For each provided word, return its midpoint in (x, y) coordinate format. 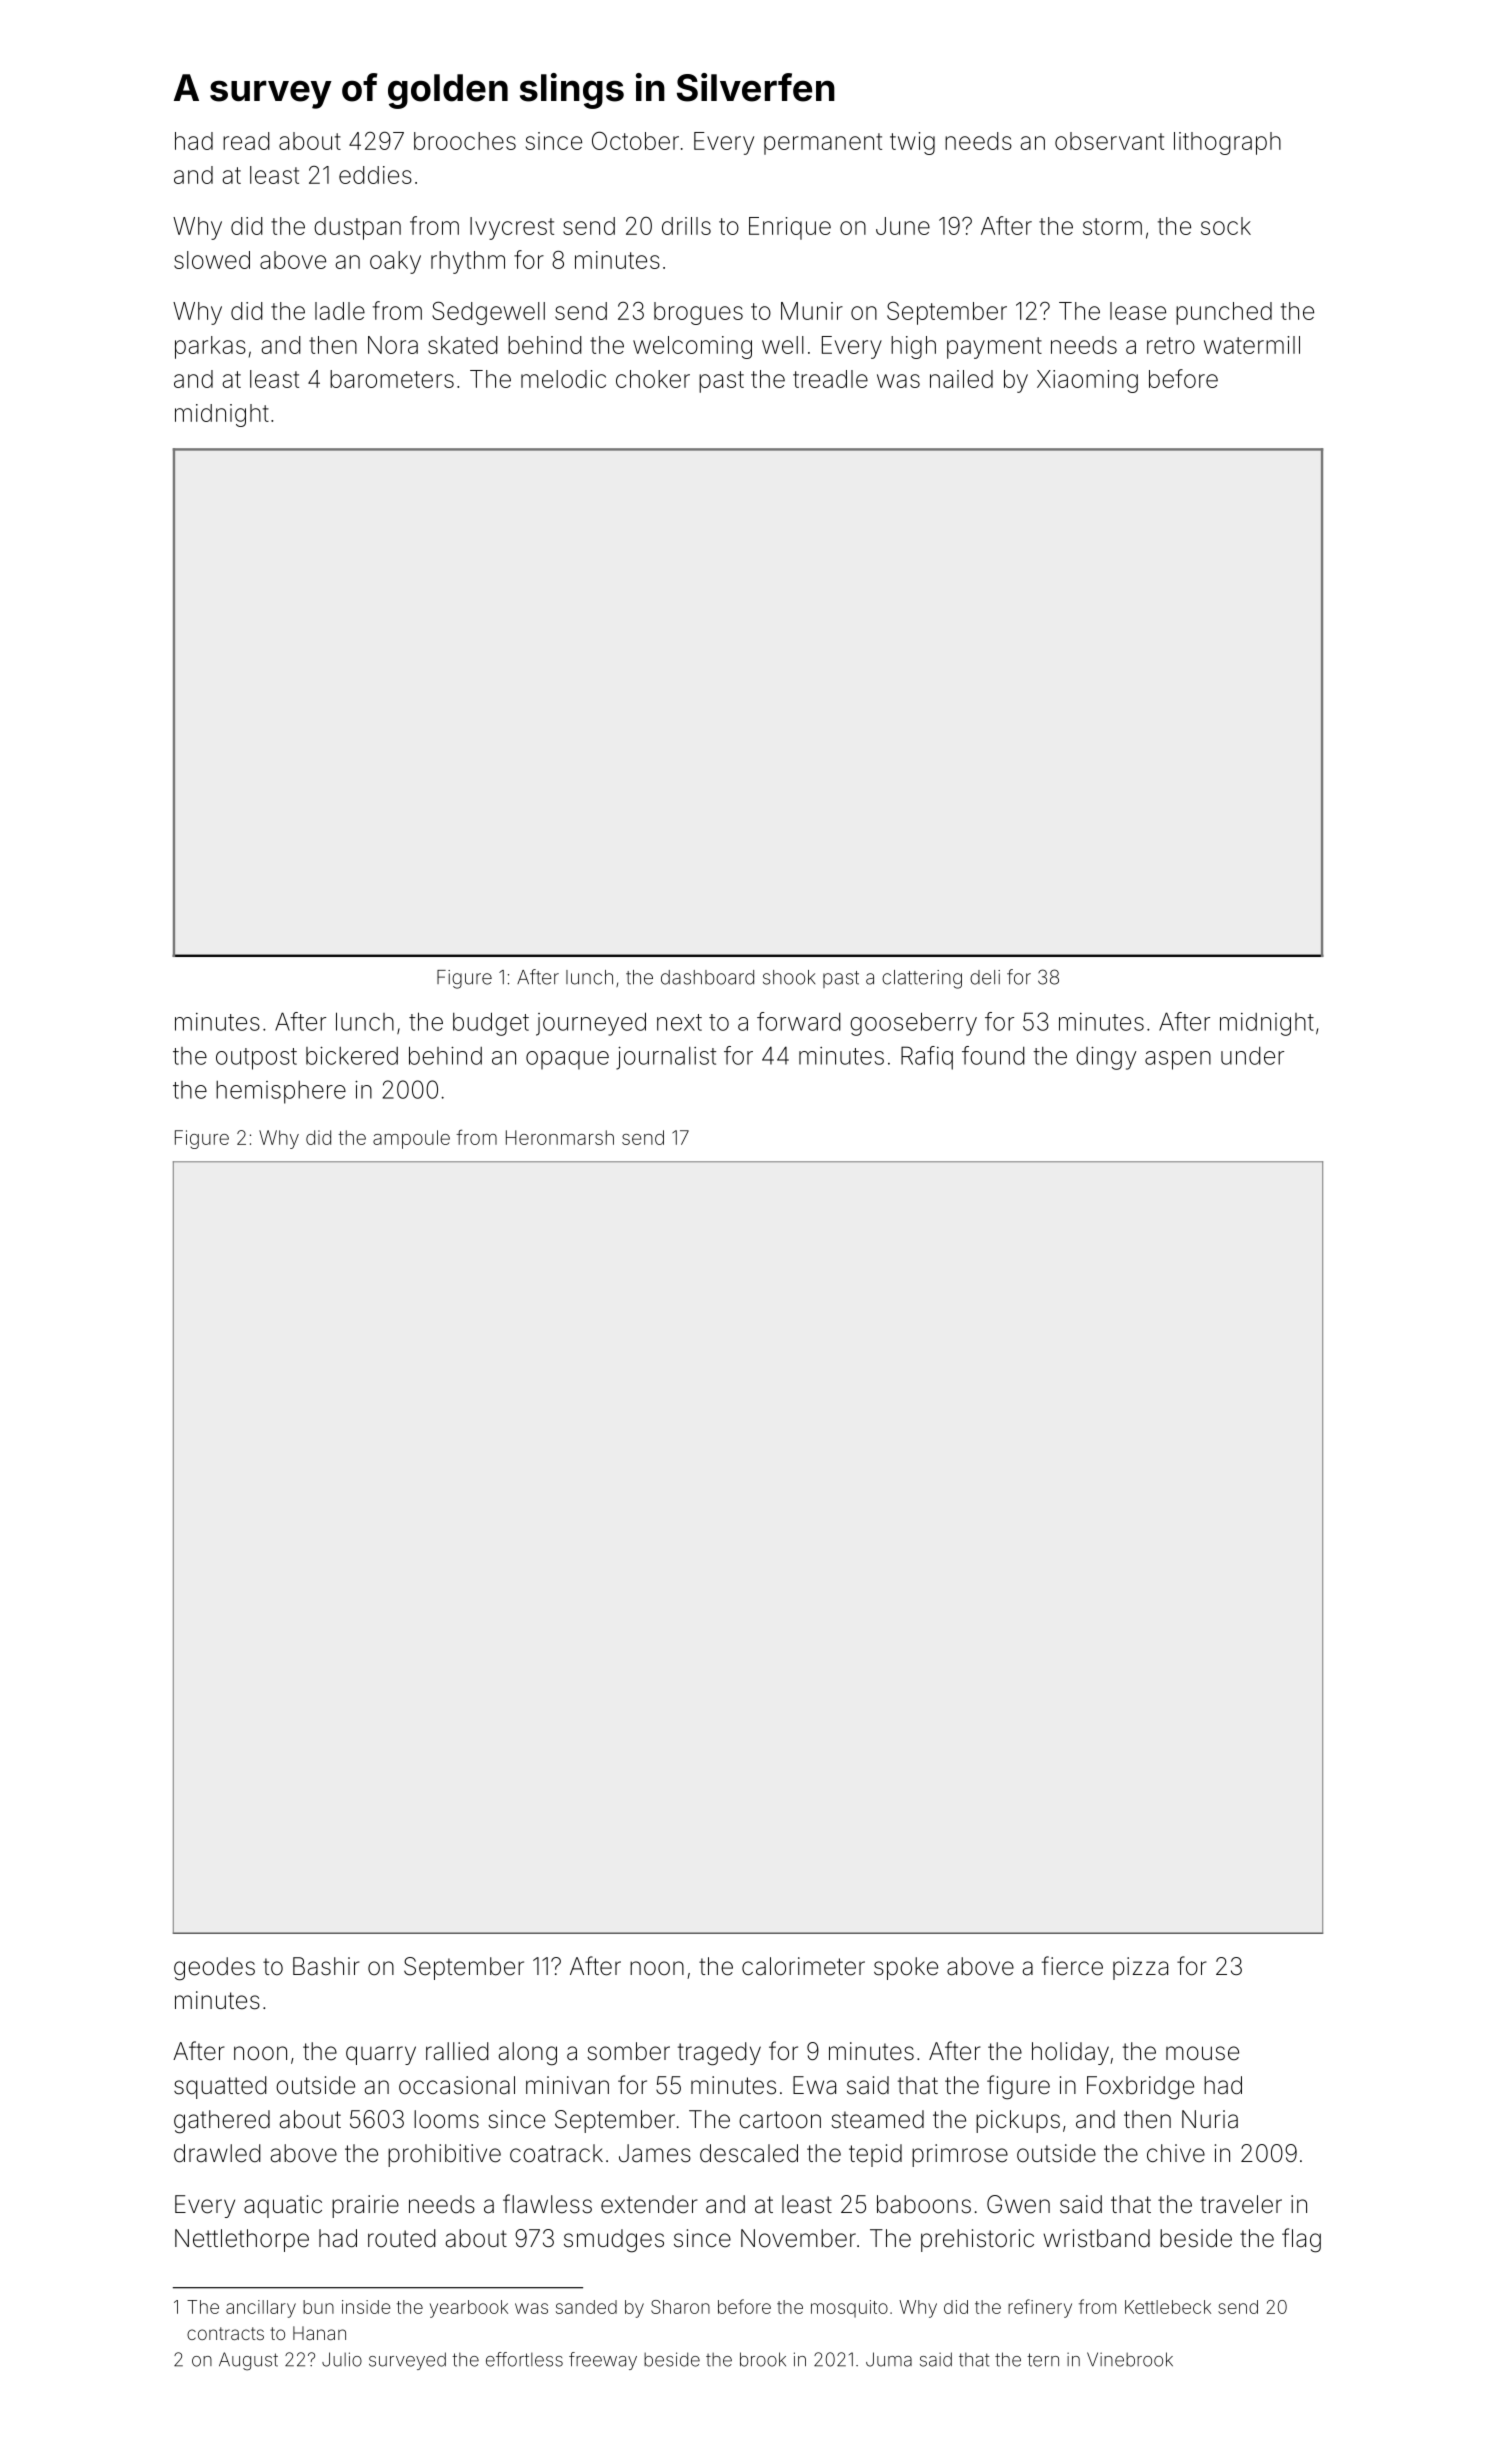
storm (1112, 226)
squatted (220, 2087)
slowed (212, 260)
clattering (922, 979)
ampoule (411, 1139)
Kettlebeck (1168, 2307)
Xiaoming (1087, 381)
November (798, 2238)
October (635, 140)
